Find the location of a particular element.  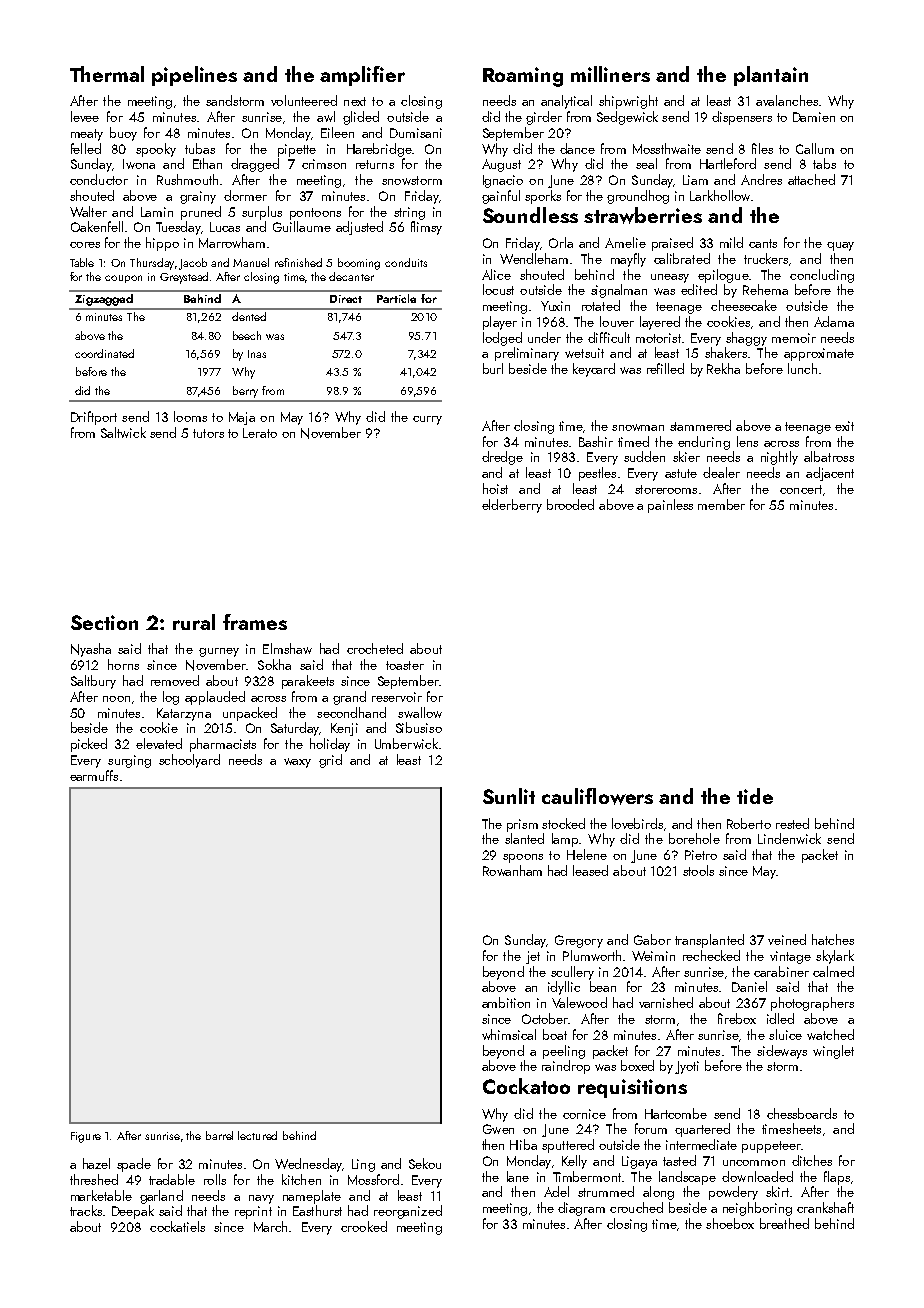

curry is located at coordinates (427, 420).
